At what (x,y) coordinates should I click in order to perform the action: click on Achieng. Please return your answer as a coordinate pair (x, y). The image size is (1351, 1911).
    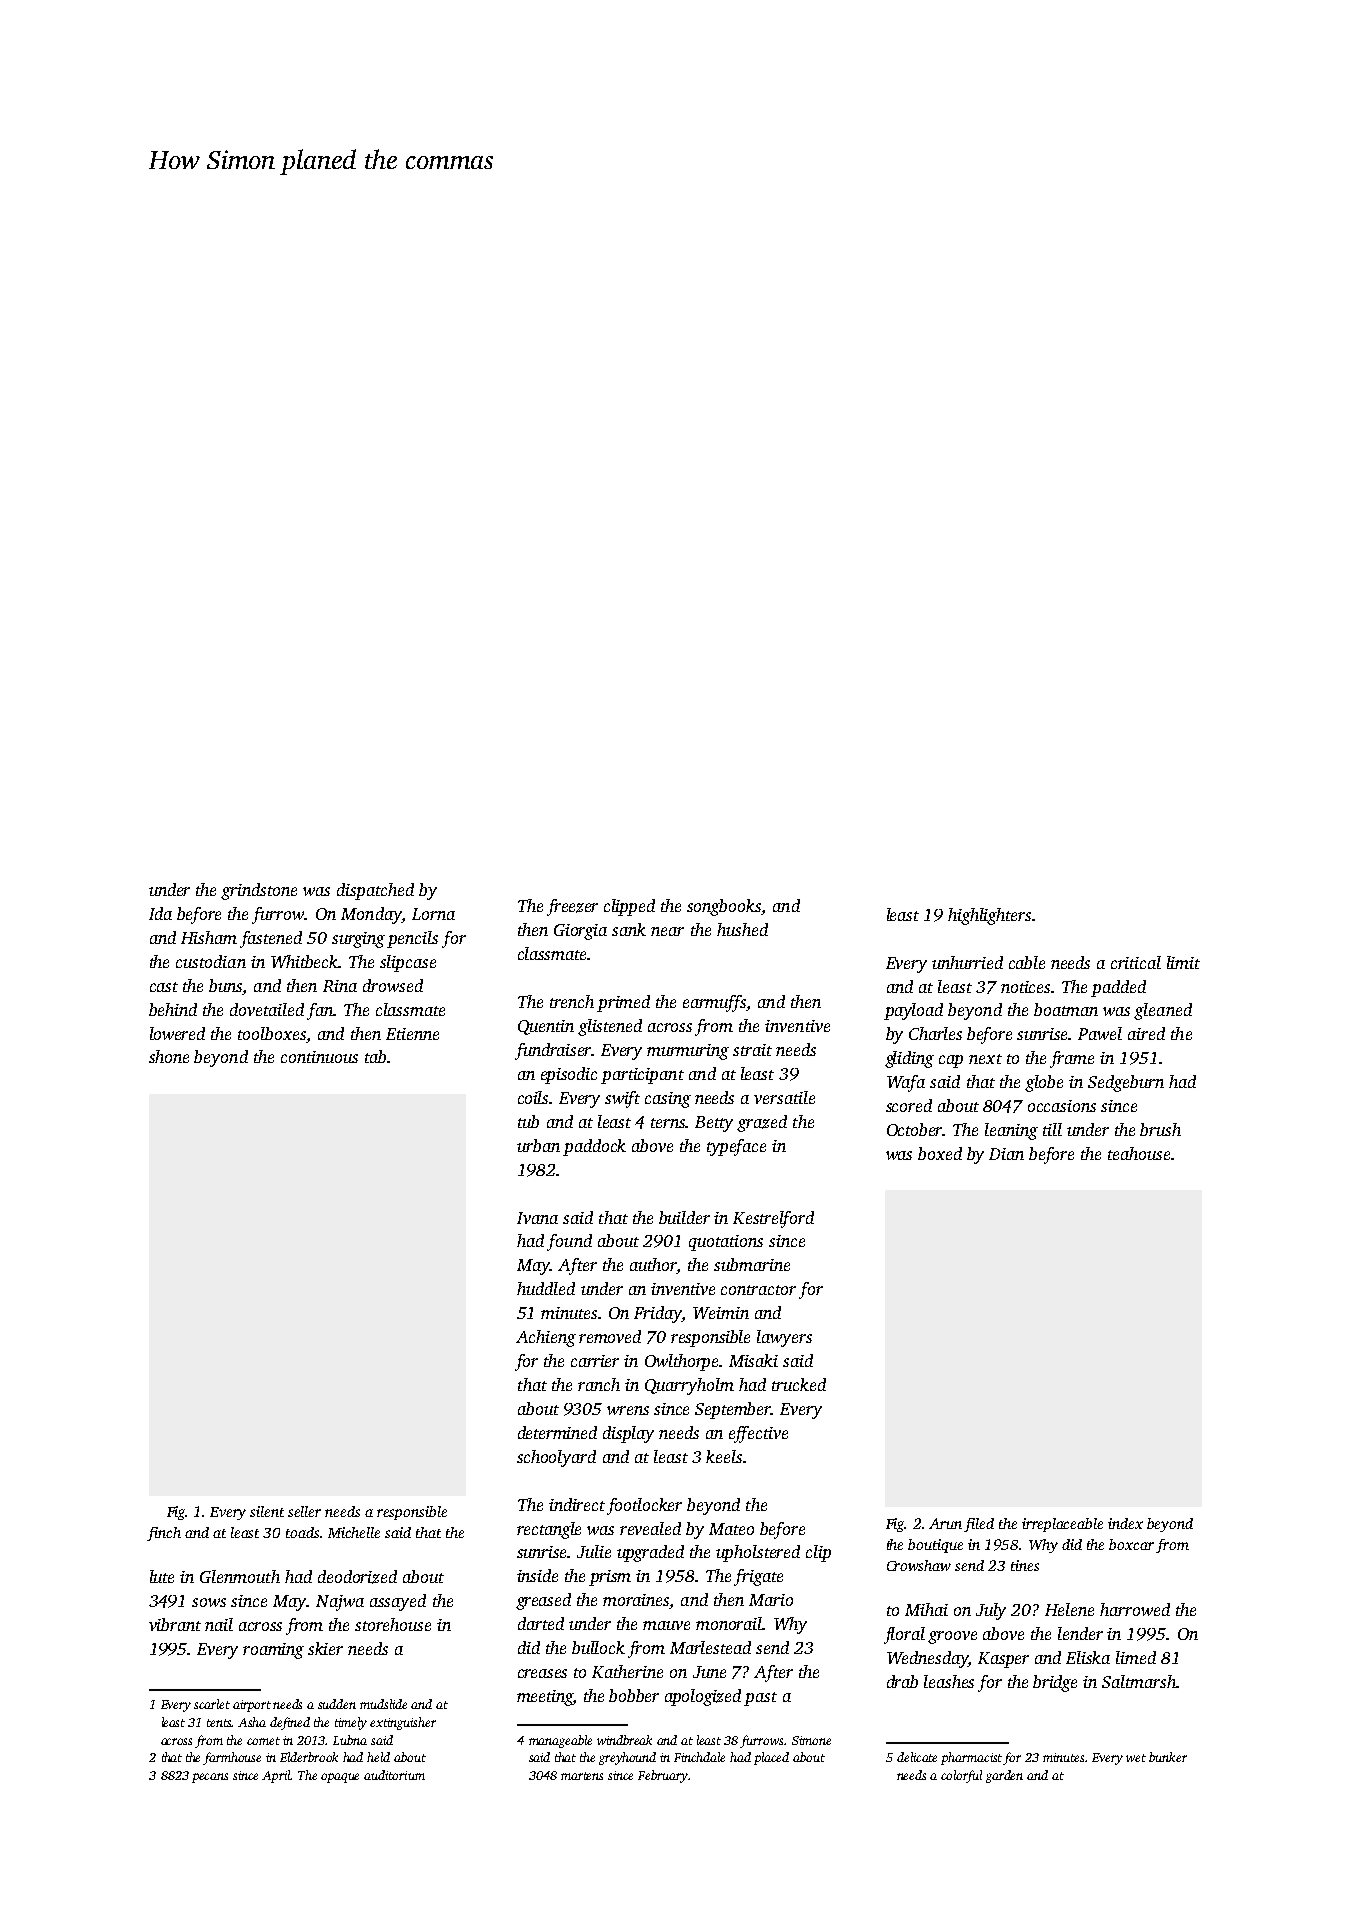
    Looking at the image, I should click on (546, 1338).
